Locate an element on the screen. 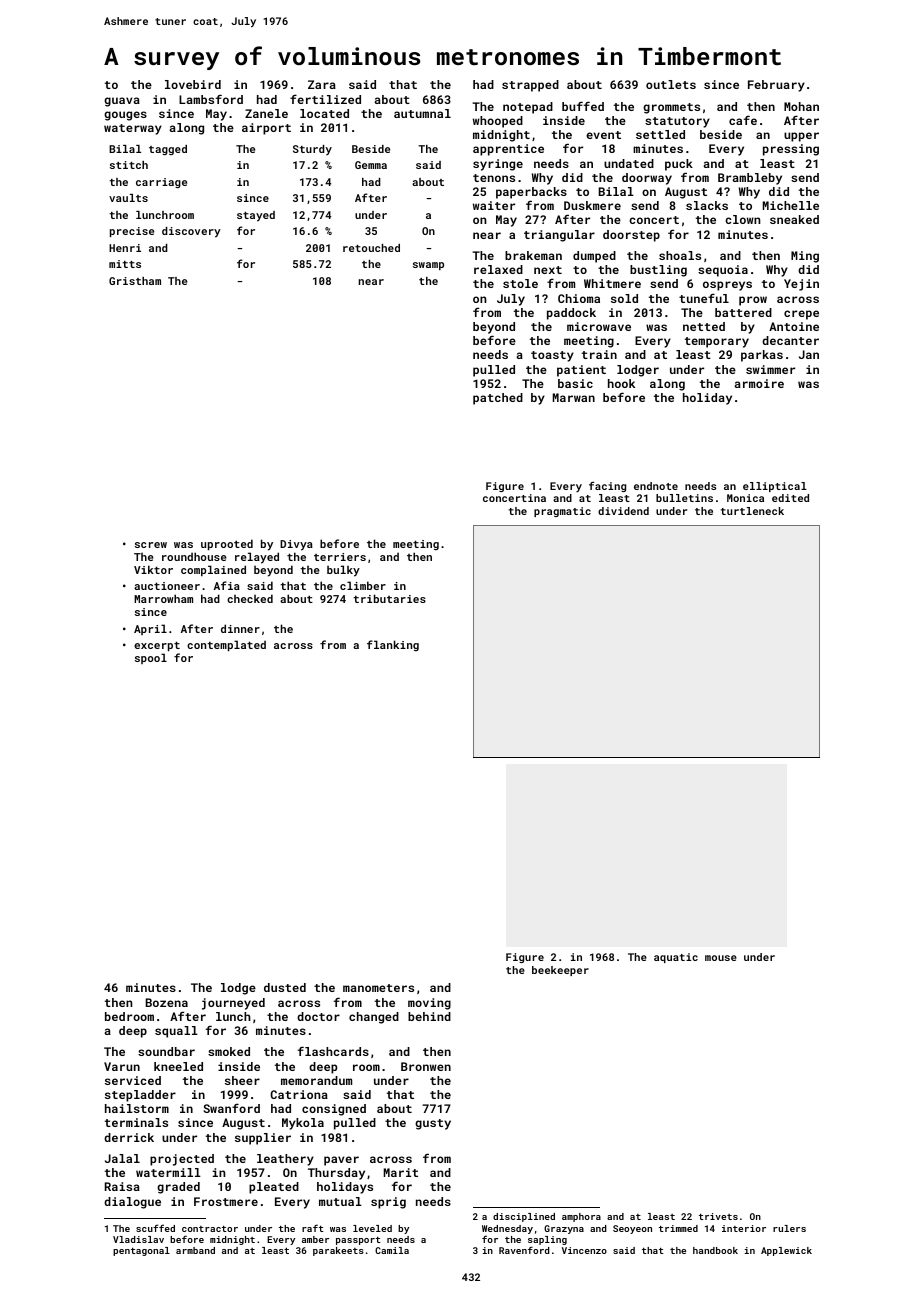  turtleneck is located at coordinates (752, 511).
